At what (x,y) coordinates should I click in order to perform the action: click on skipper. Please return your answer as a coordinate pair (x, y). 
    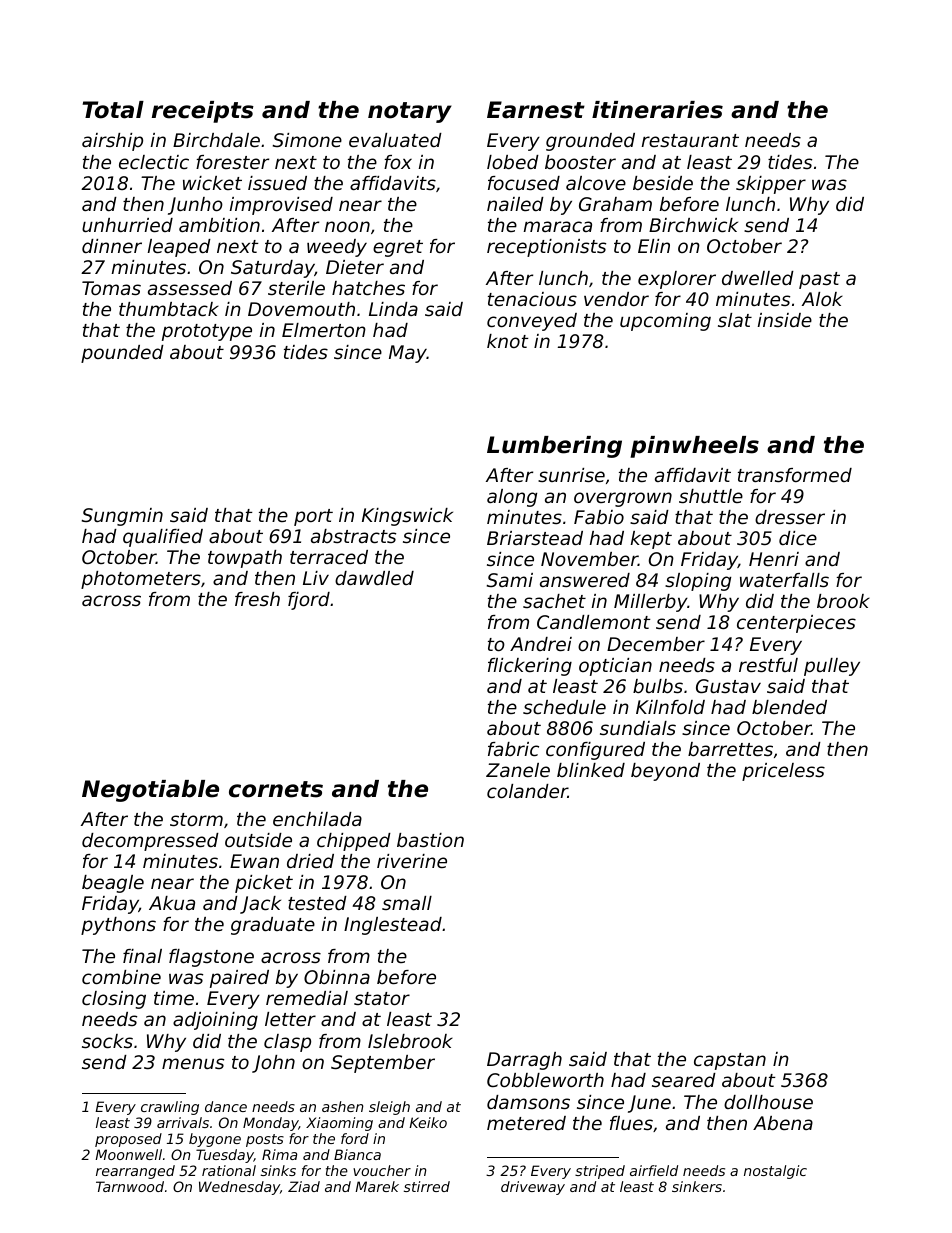
    Looking at the image, I should click on (771, 185).
